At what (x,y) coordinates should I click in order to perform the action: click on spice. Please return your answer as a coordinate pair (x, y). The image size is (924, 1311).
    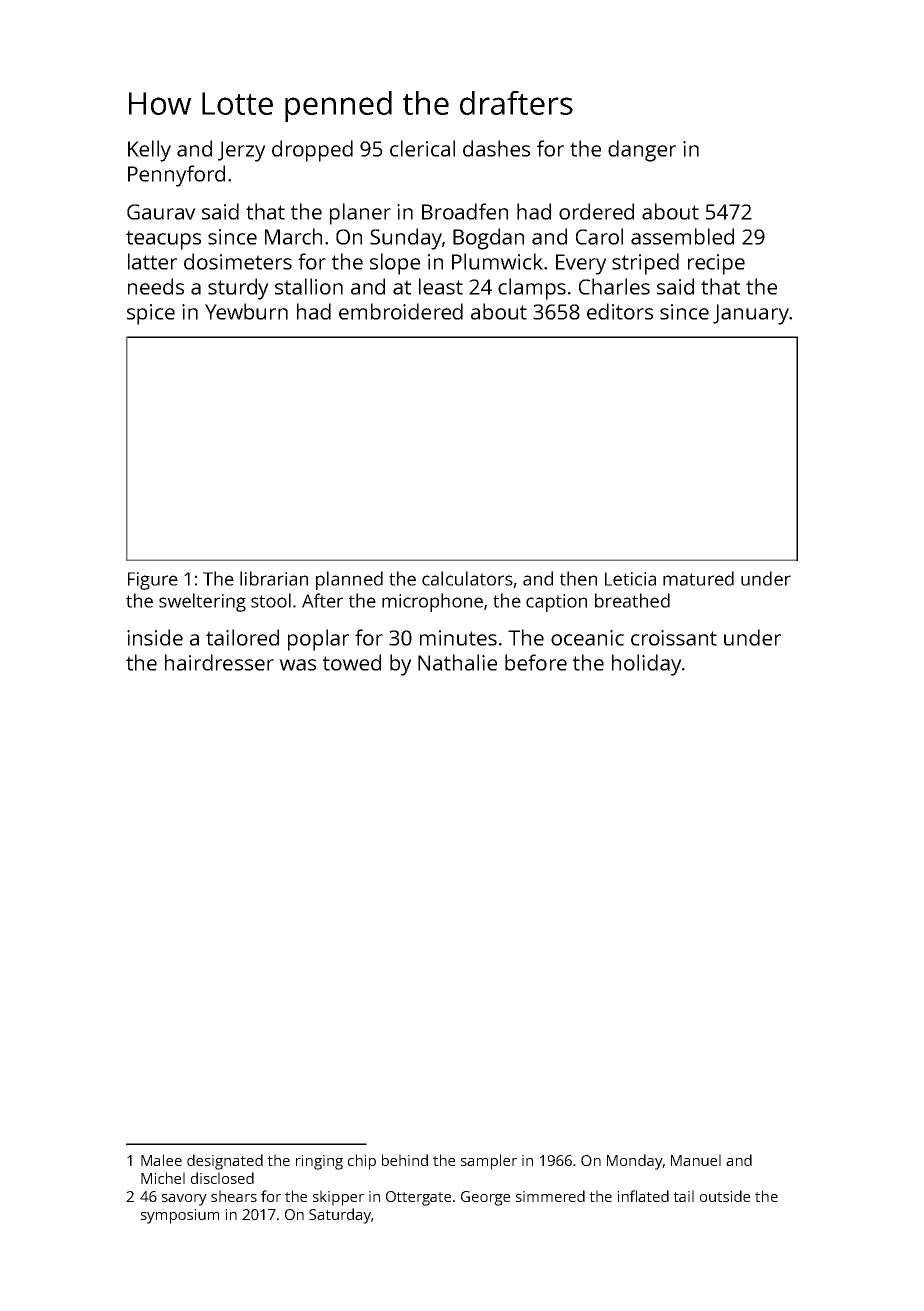
    Looking at the image, I should click on (151, 314).
